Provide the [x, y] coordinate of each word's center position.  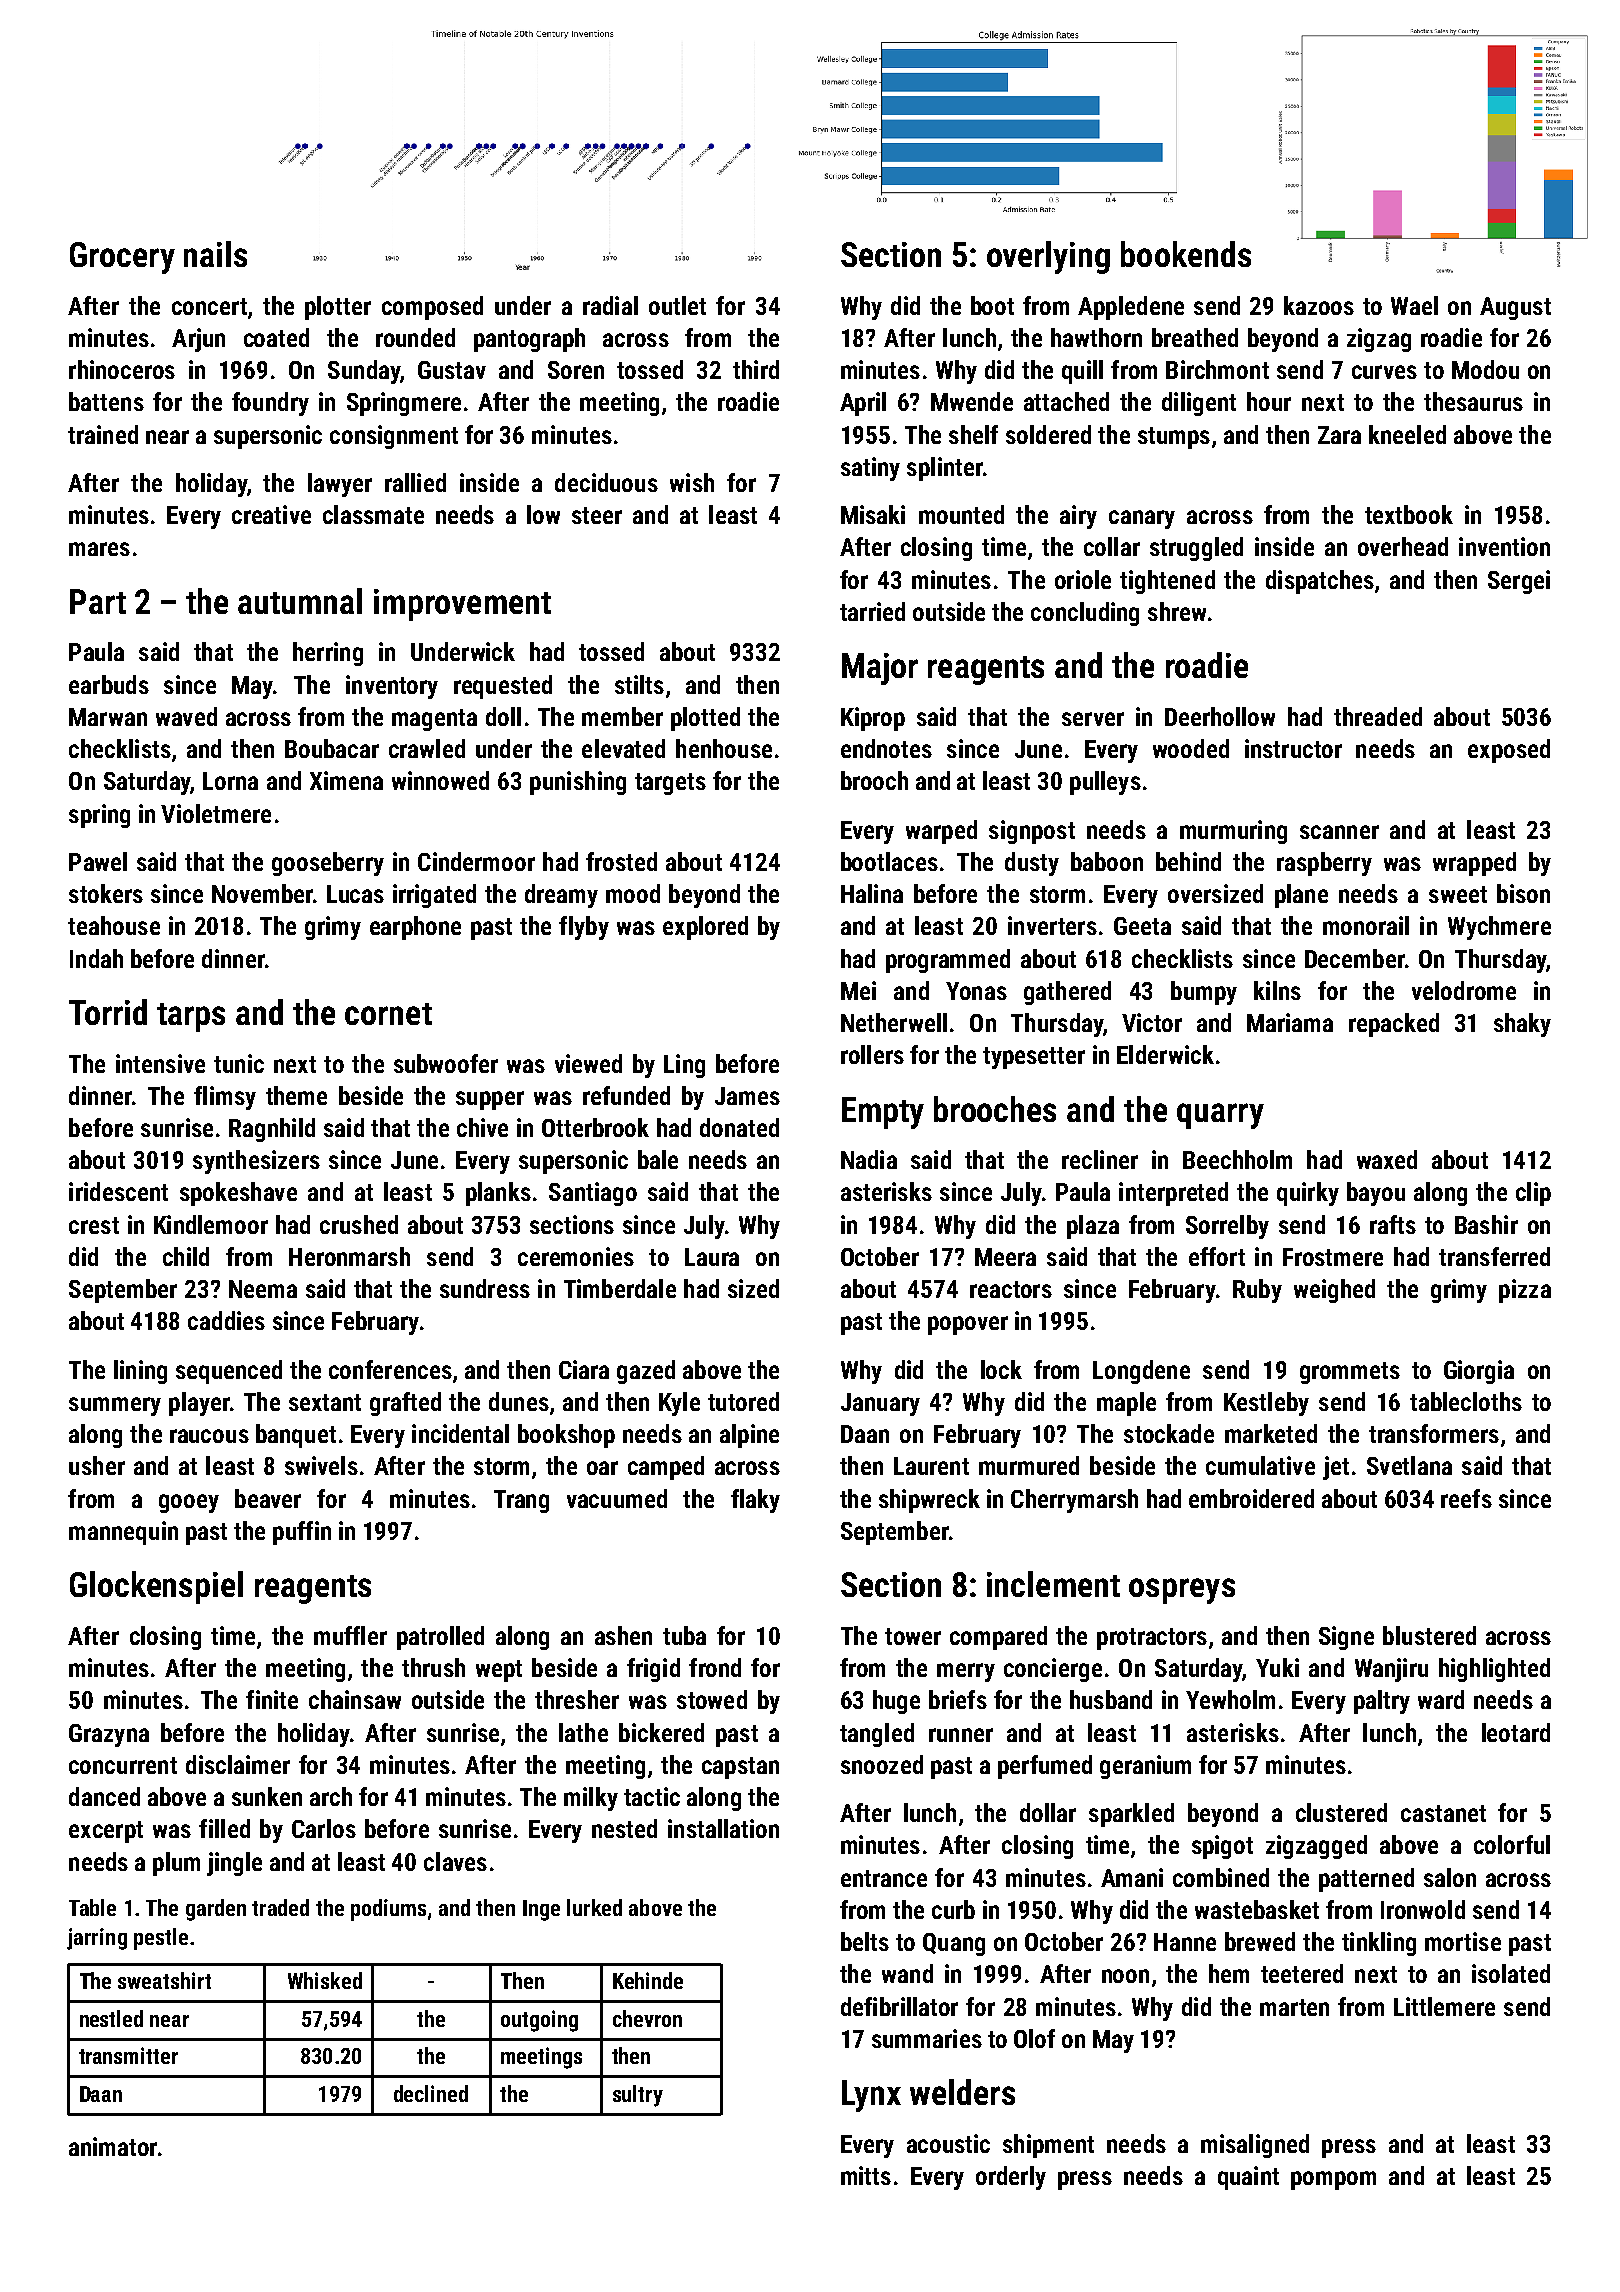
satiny [870, 469]
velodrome [1464, 990]
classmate [373, 514]
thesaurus [1473, 401]
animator [113, 2146]
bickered [661, 1732]
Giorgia [1479, 1372]
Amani [1132, 1877]
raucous [209, 1436]
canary [1142, 519]
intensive [160, 1063]
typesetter [1034, 1058]
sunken [267, 1796]
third [756, 369]
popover [968, 1325]
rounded [415, 337]
